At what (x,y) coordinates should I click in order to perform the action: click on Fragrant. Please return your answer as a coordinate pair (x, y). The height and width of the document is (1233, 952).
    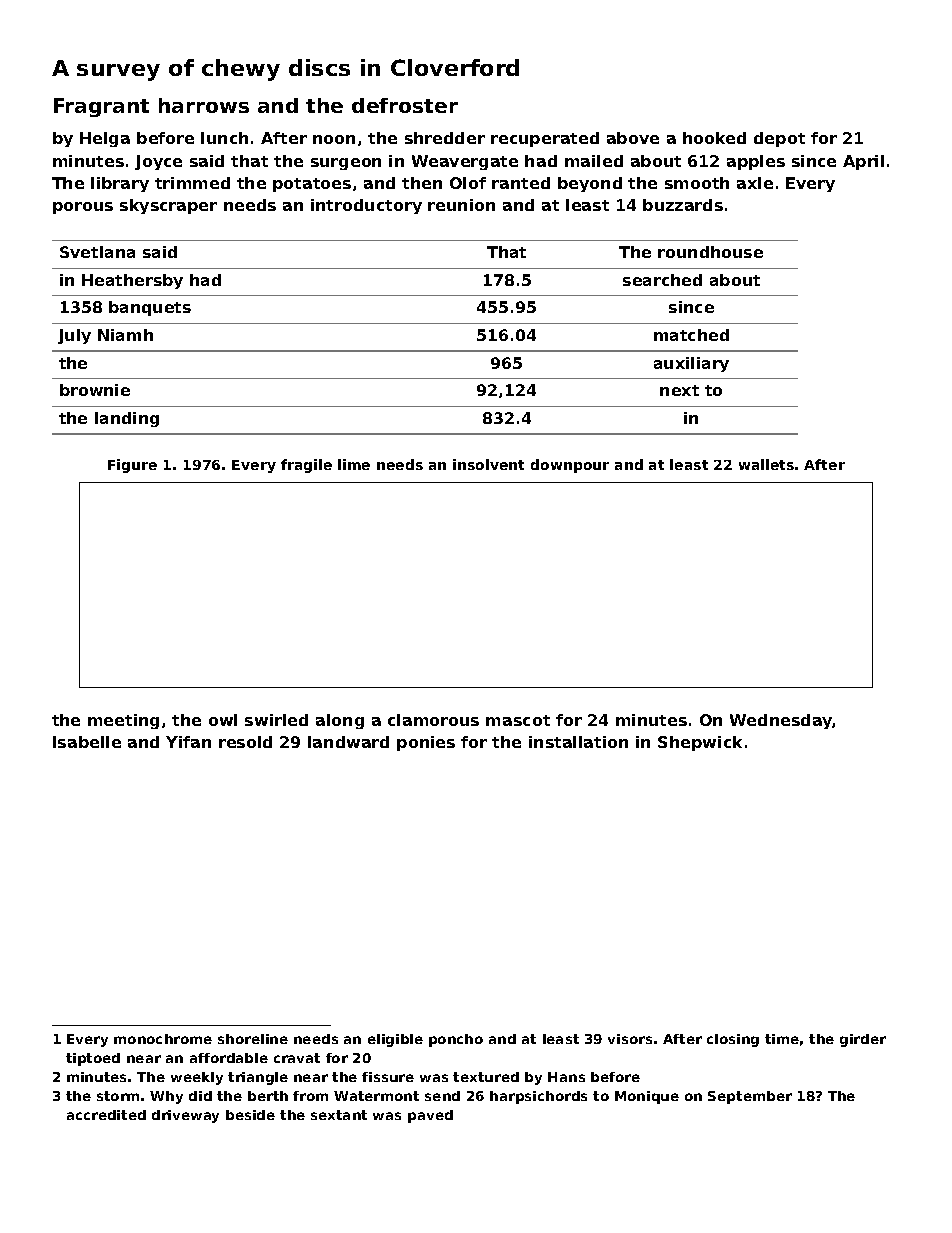
    Looking at the image, I should click on (101, 107).
